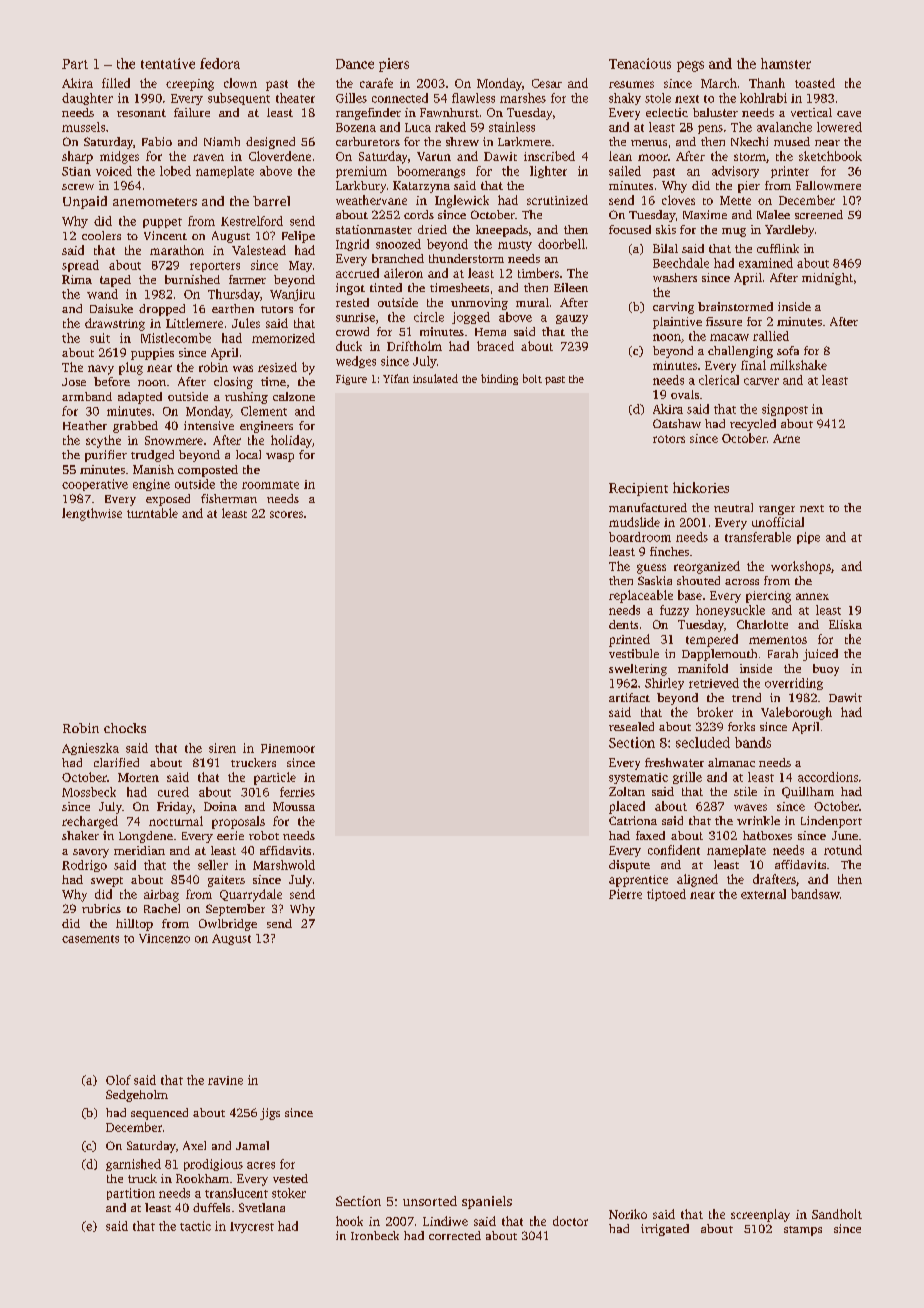 The height and width of the screenshot is (1308, 924). Describe the element at coordinates (152, 513) in the screenshot. I see `turntable` at that location.
